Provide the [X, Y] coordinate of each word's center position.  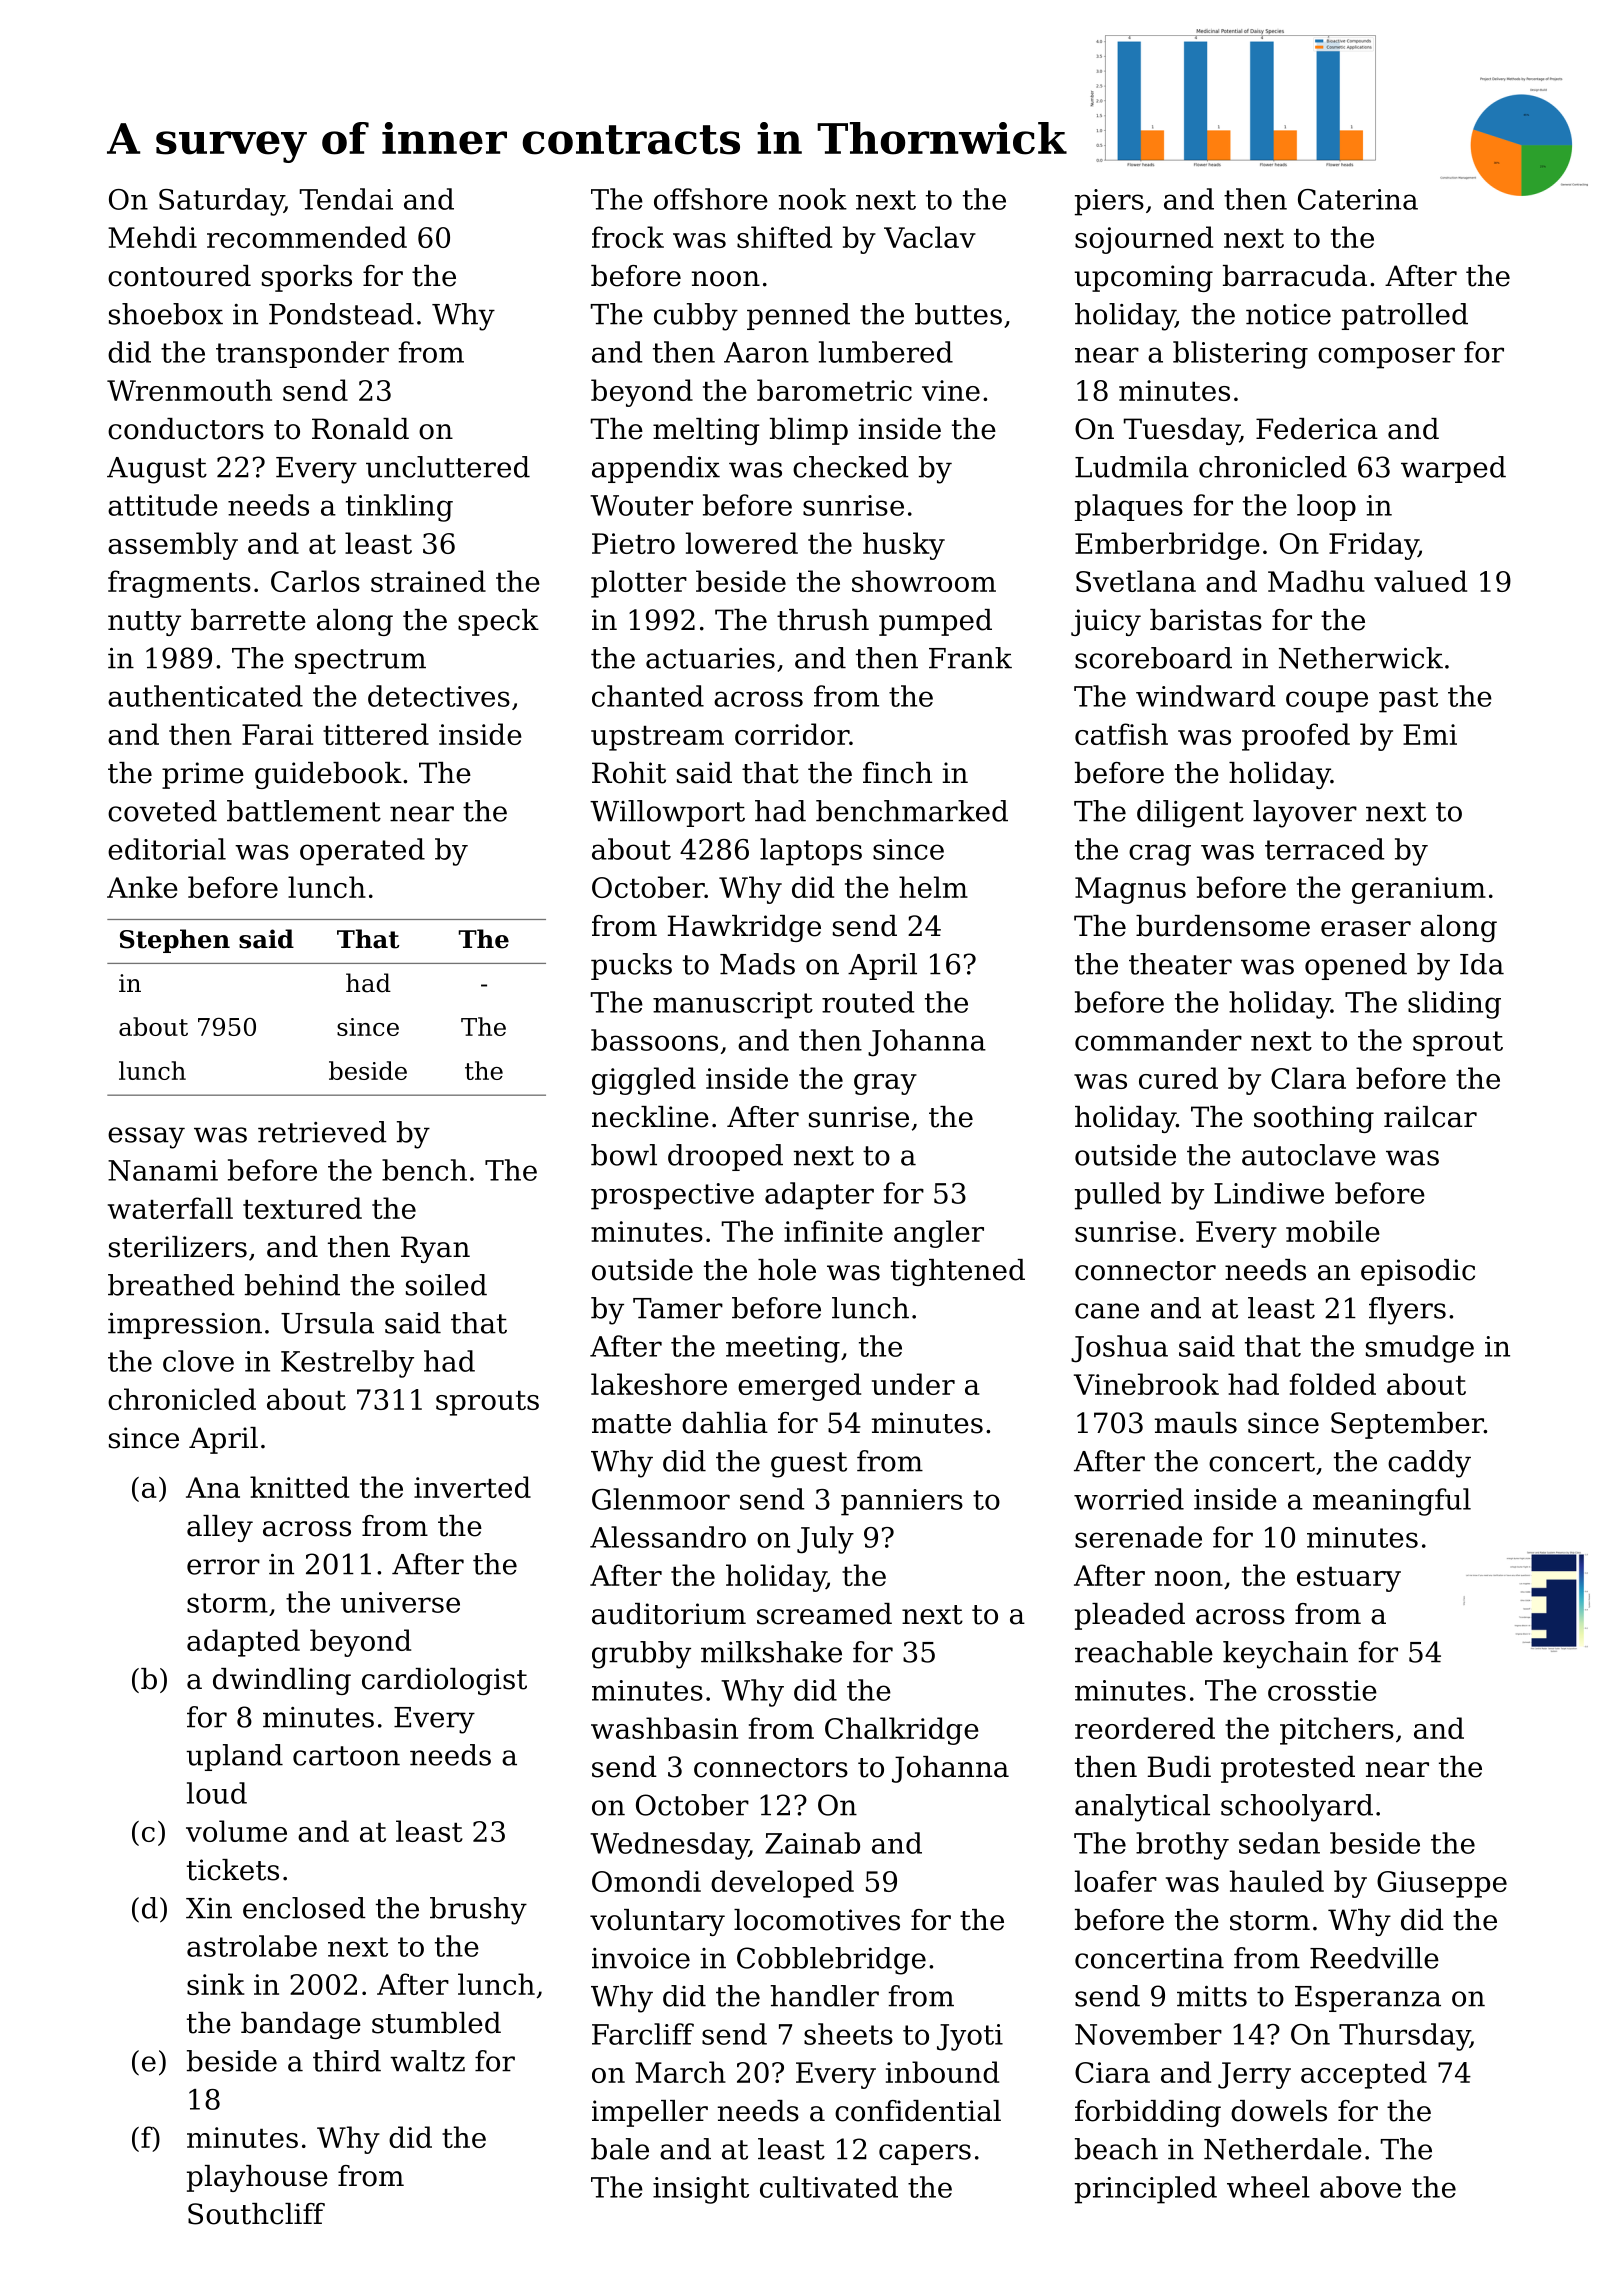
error [223, 1567]
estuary [1349, 1579]
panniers [902, 1502]
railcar [1430, 1117]
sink [216, 1984]
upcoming [1144, 278]
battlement [304, 811]
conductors [186, 429]
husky [904, 546]
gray [885, 1084]
